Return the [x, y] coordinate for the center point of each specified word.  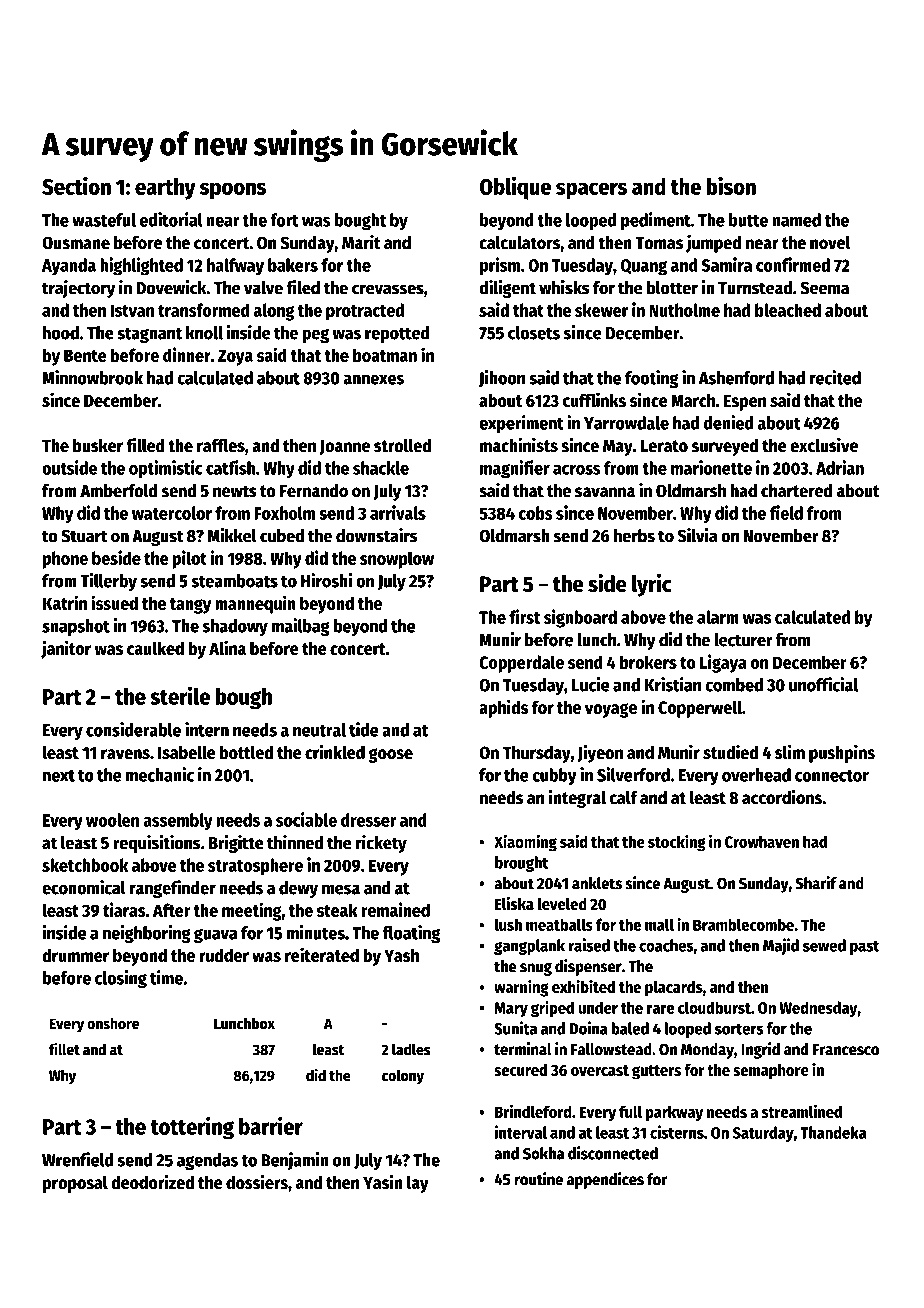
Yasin [383, 1181]
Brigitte [236, 844]
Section [76, 185]
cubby [554, 777]
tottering [192, 1128]
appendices [605, 1180]
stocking [677, 843]
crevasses [388, 289]
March [693, 400]
